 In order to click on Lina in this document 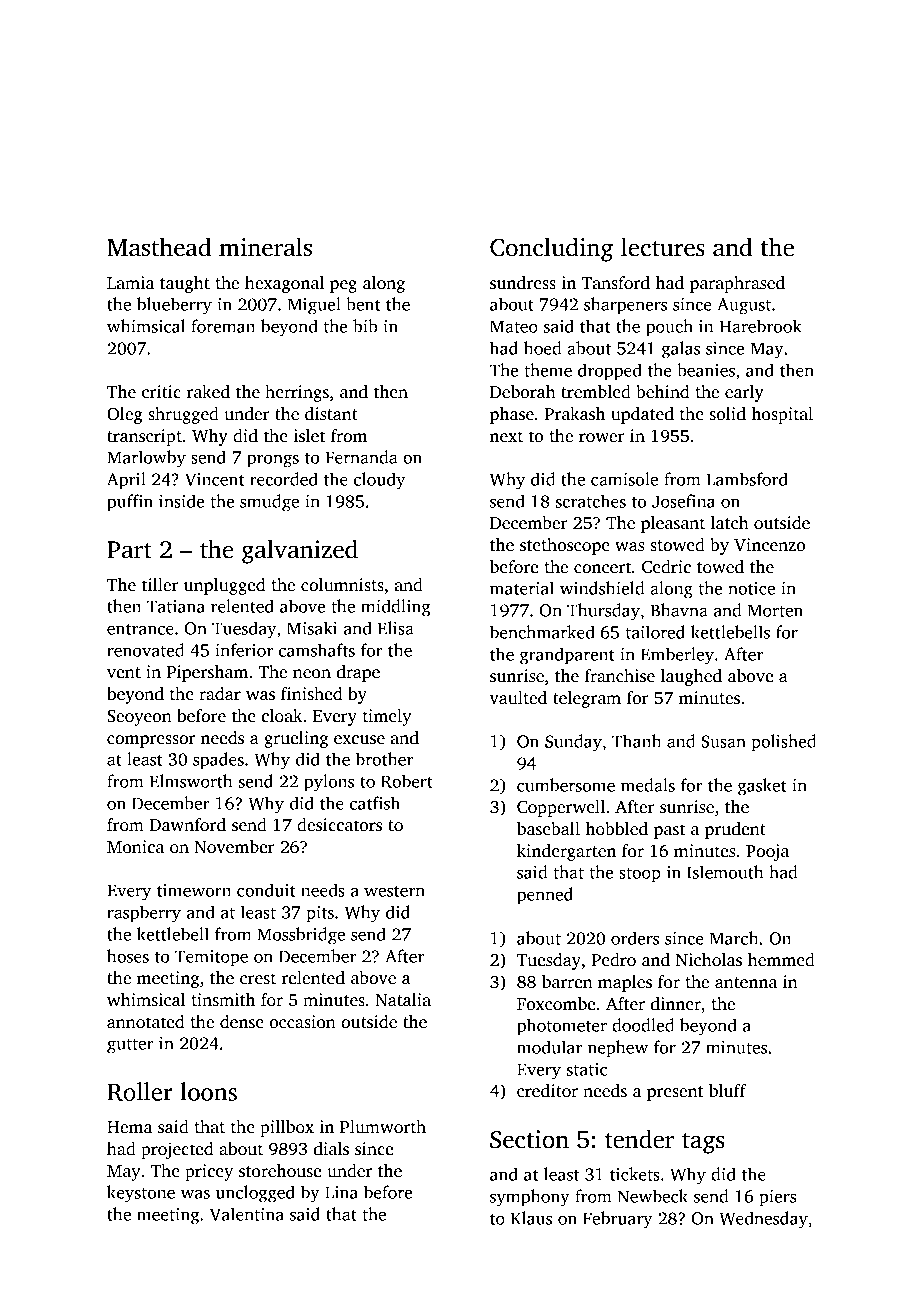, I will do `click(341, 1192)`.
